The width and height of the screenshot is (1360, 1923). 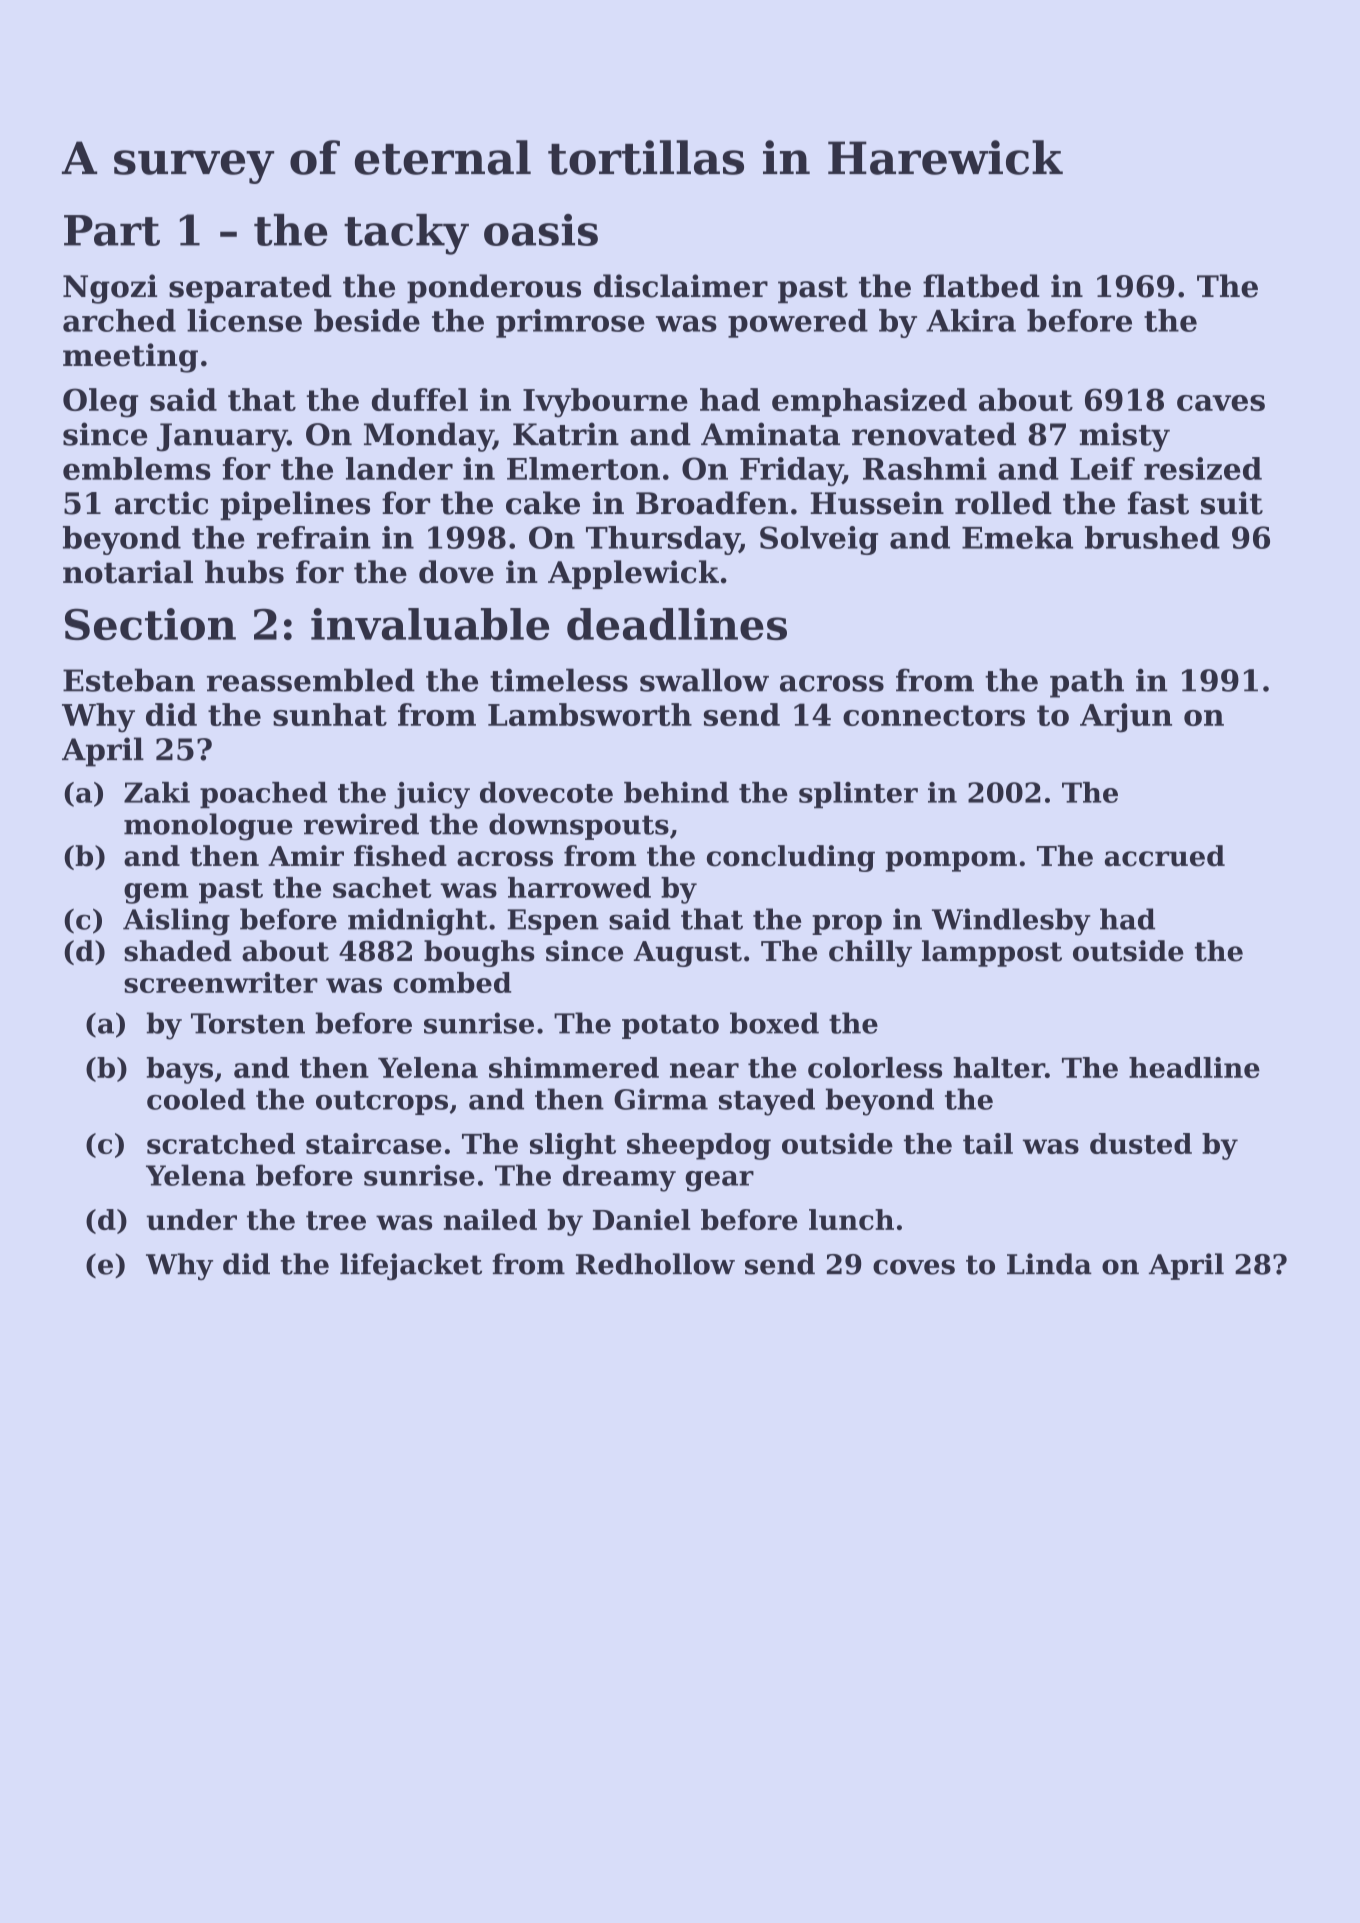 I want to click on disclaimer, so click(x=681, y=286).
